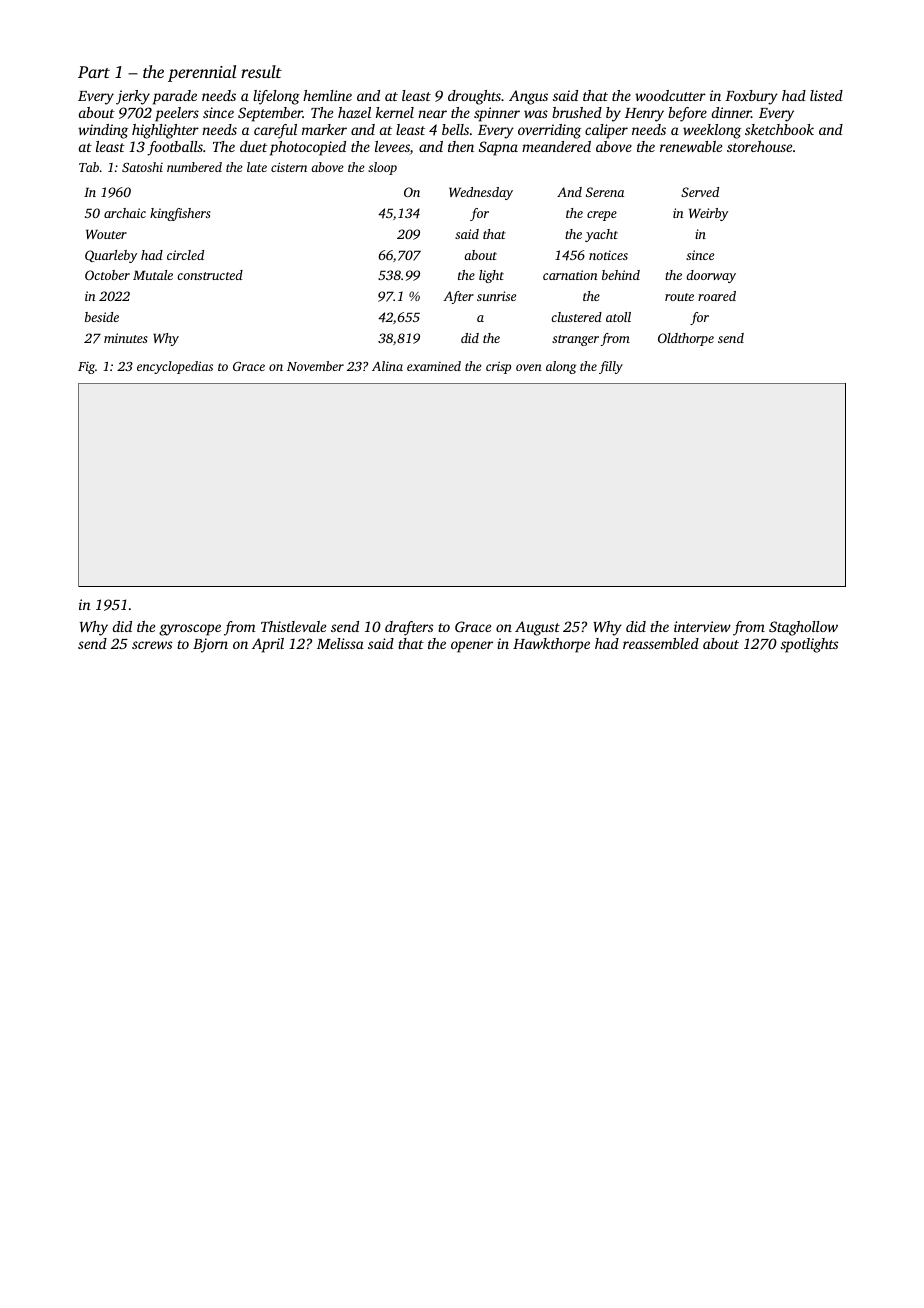 This document has width=924, height=1308. What do you see at coordinates (261, 71) in the document?
I see `result` at bounding box center [261, 71].
